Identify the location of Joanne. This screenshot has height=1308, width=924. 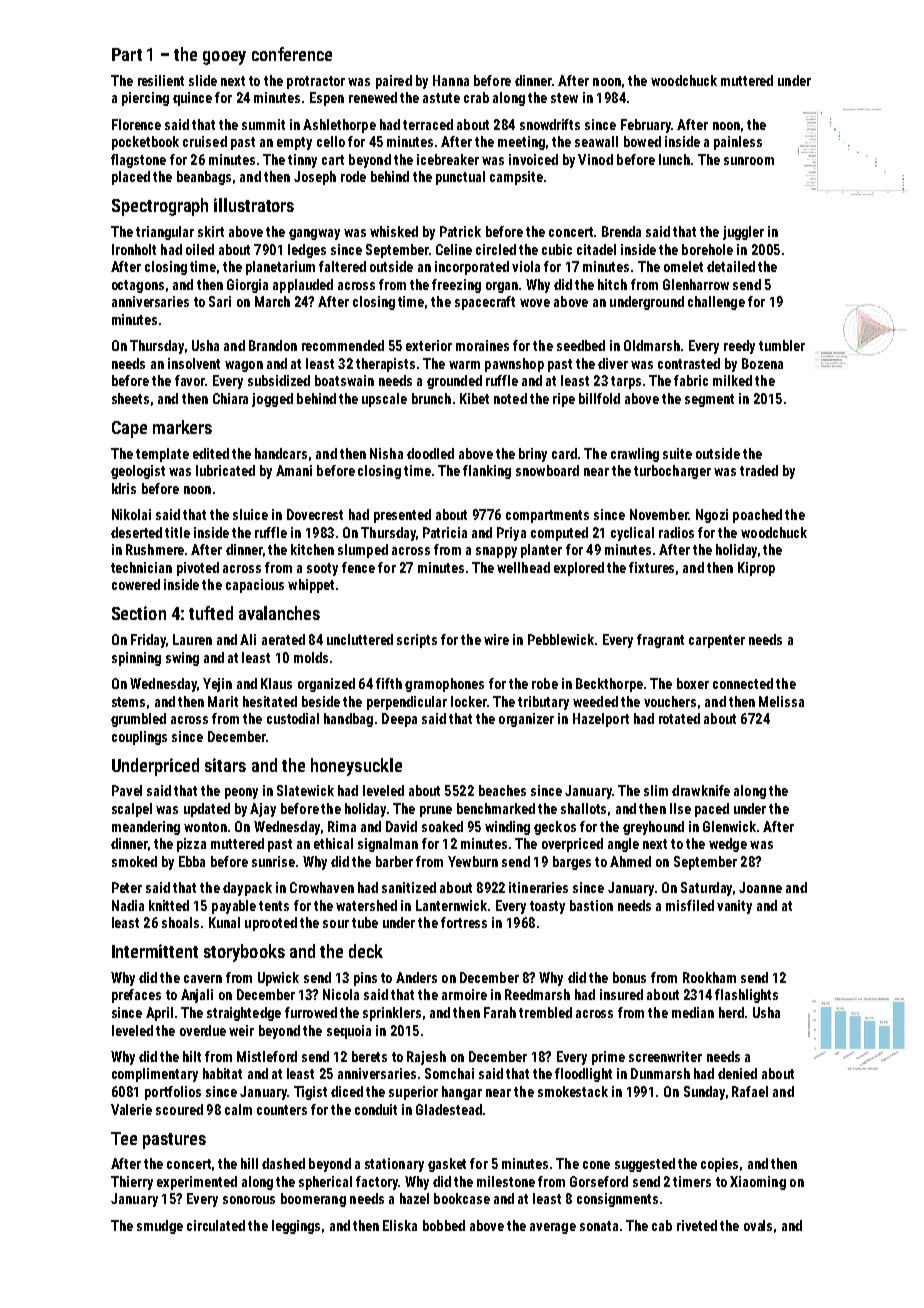
(760, 887).
